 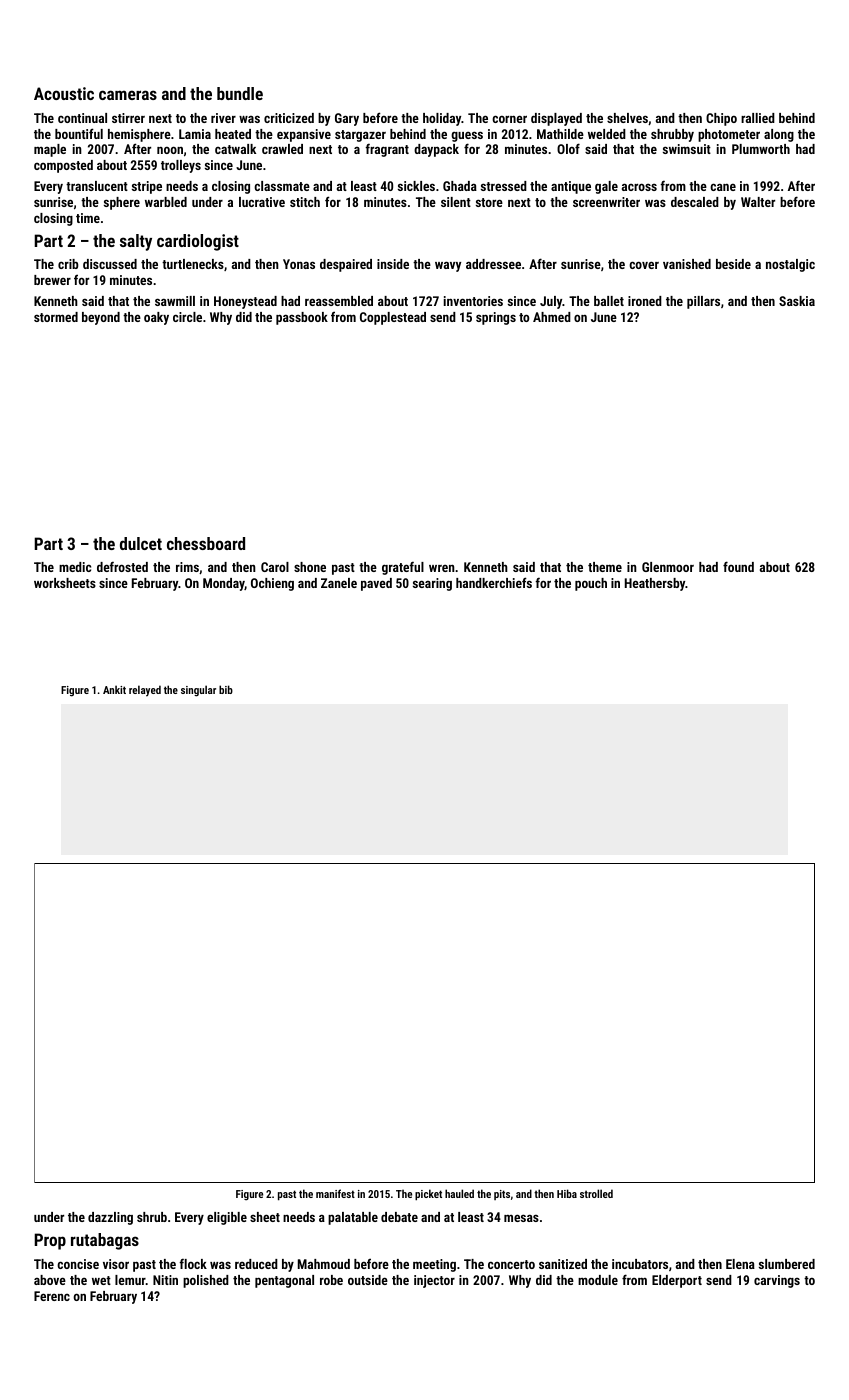 I want to click on Yonas, so click(x=299, y=264).
